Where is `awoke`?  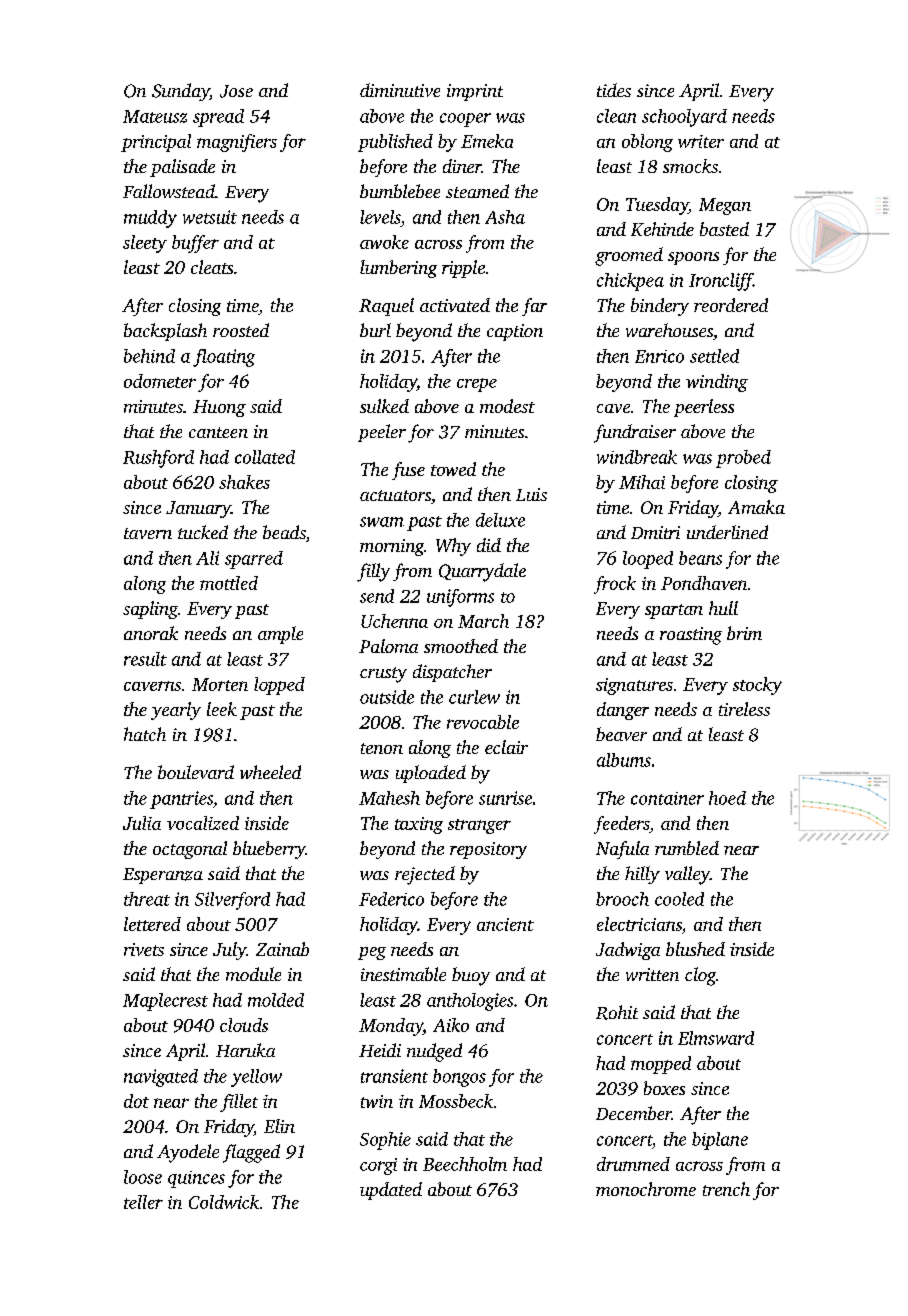
awoke is located at coordinates (384, 242).
